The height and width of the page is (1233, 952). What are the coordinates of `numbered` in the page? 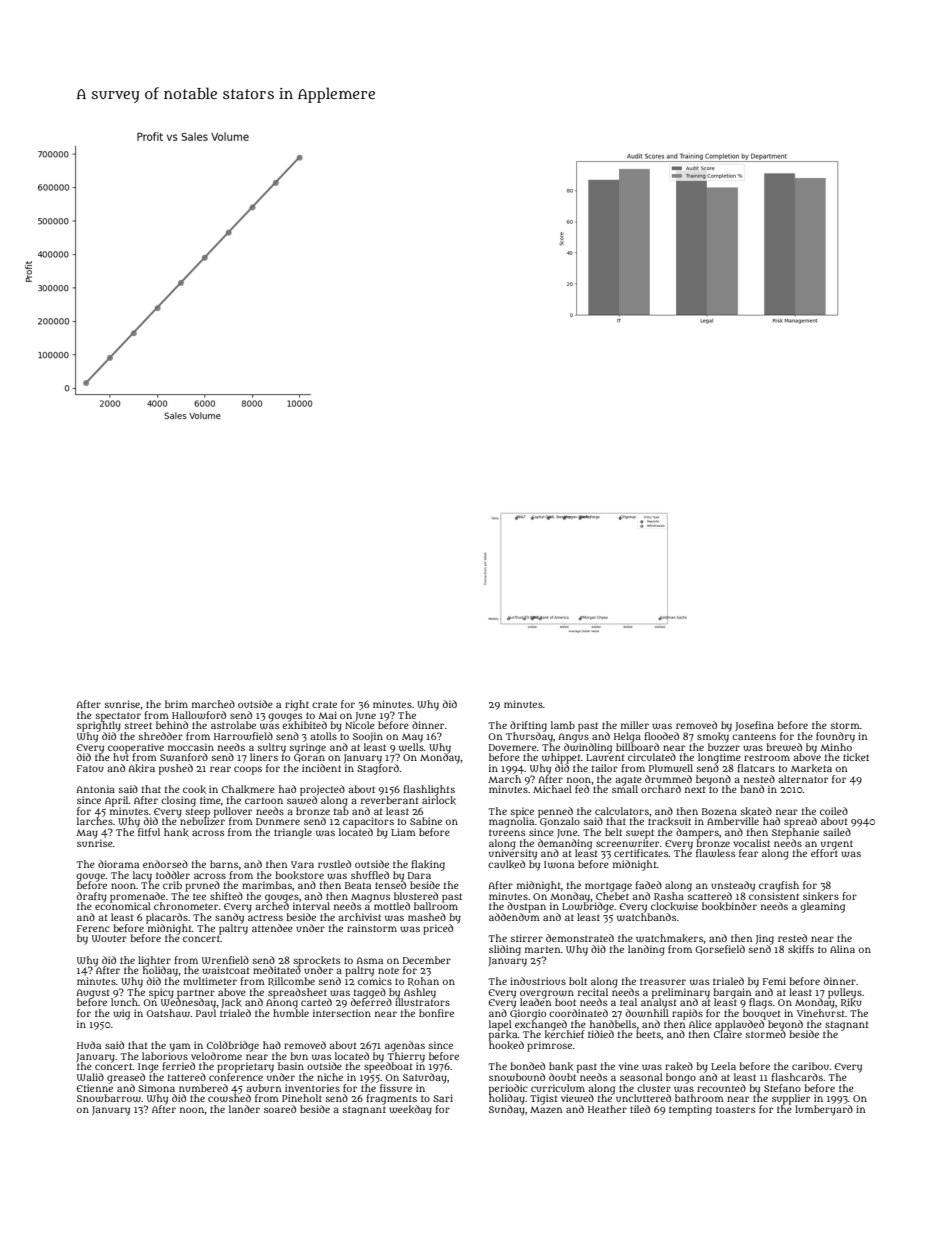 It's located at (203, 1088).
